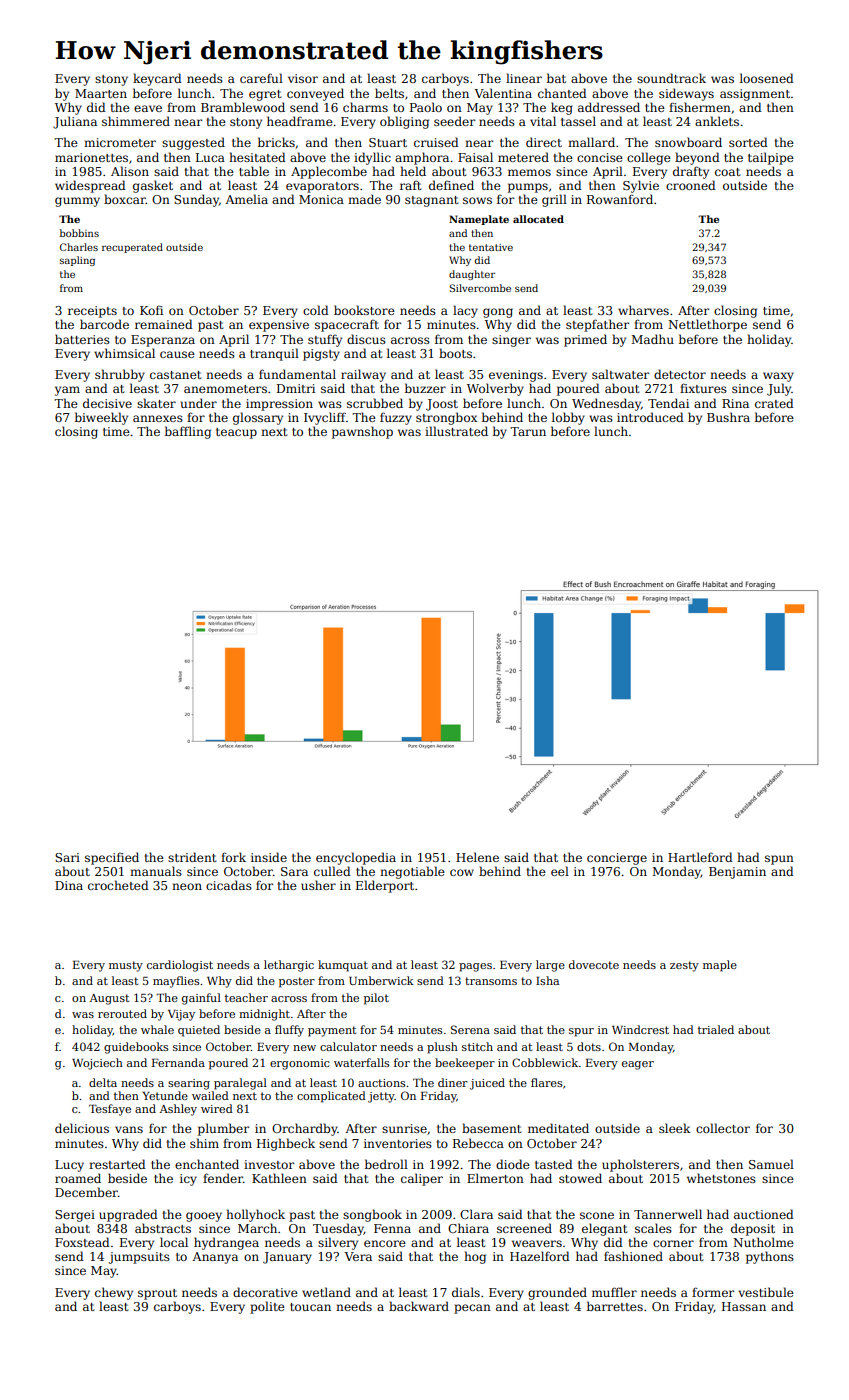 This screenshot has width=849, height=1400. Describe the element at coordinates (364, 199) in the screenshot. I see `made` at that location.
